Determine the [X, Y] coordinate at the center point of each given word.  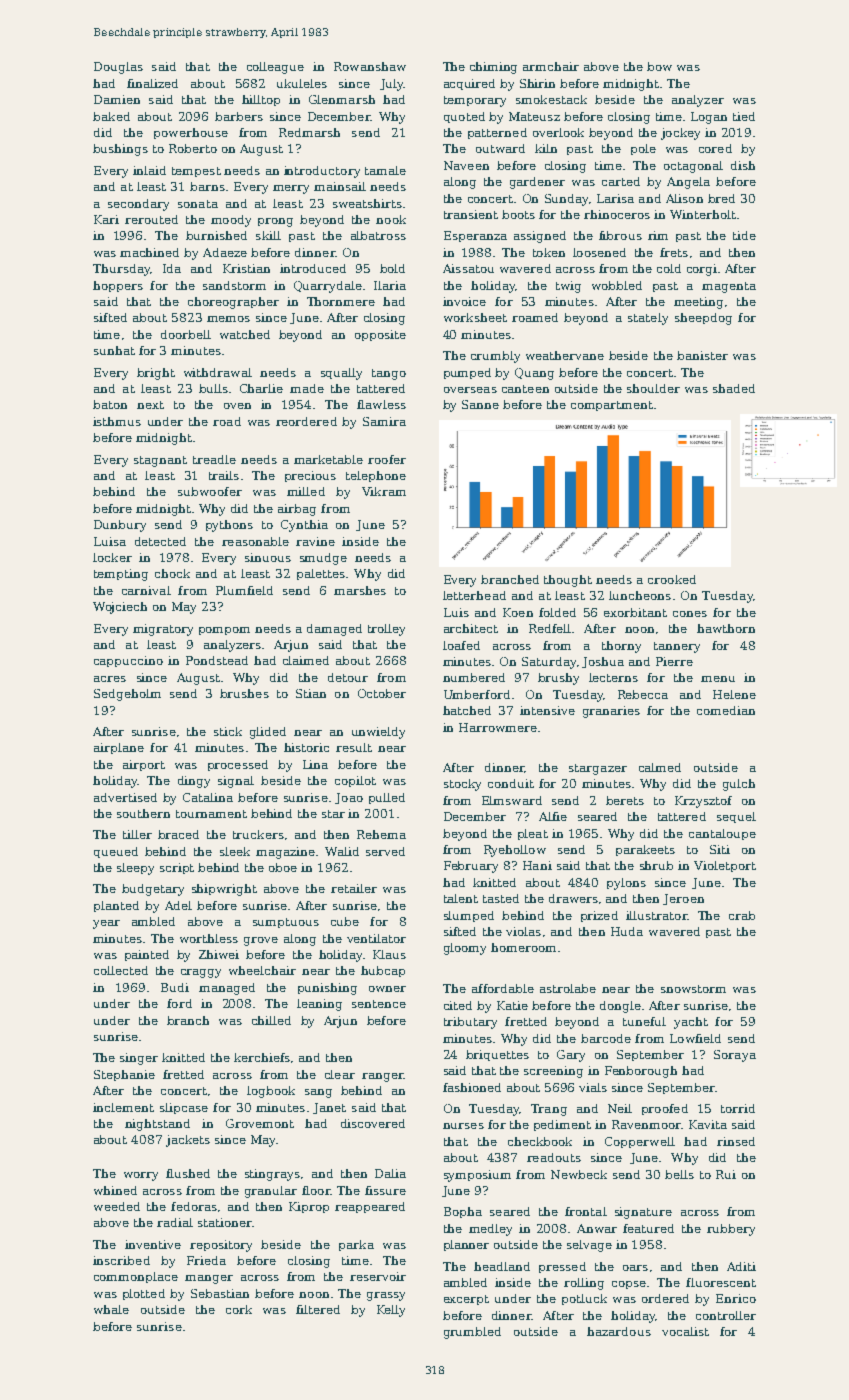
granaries [611, 712]
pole [643, 149]
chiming [493, 68]
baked [111, 116]
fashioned [472, 1087]
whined [115, 1190]
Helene [734, 694]
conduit [511, 783]
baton [110, 404]
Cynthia [304, 526]
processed [238, 765]
